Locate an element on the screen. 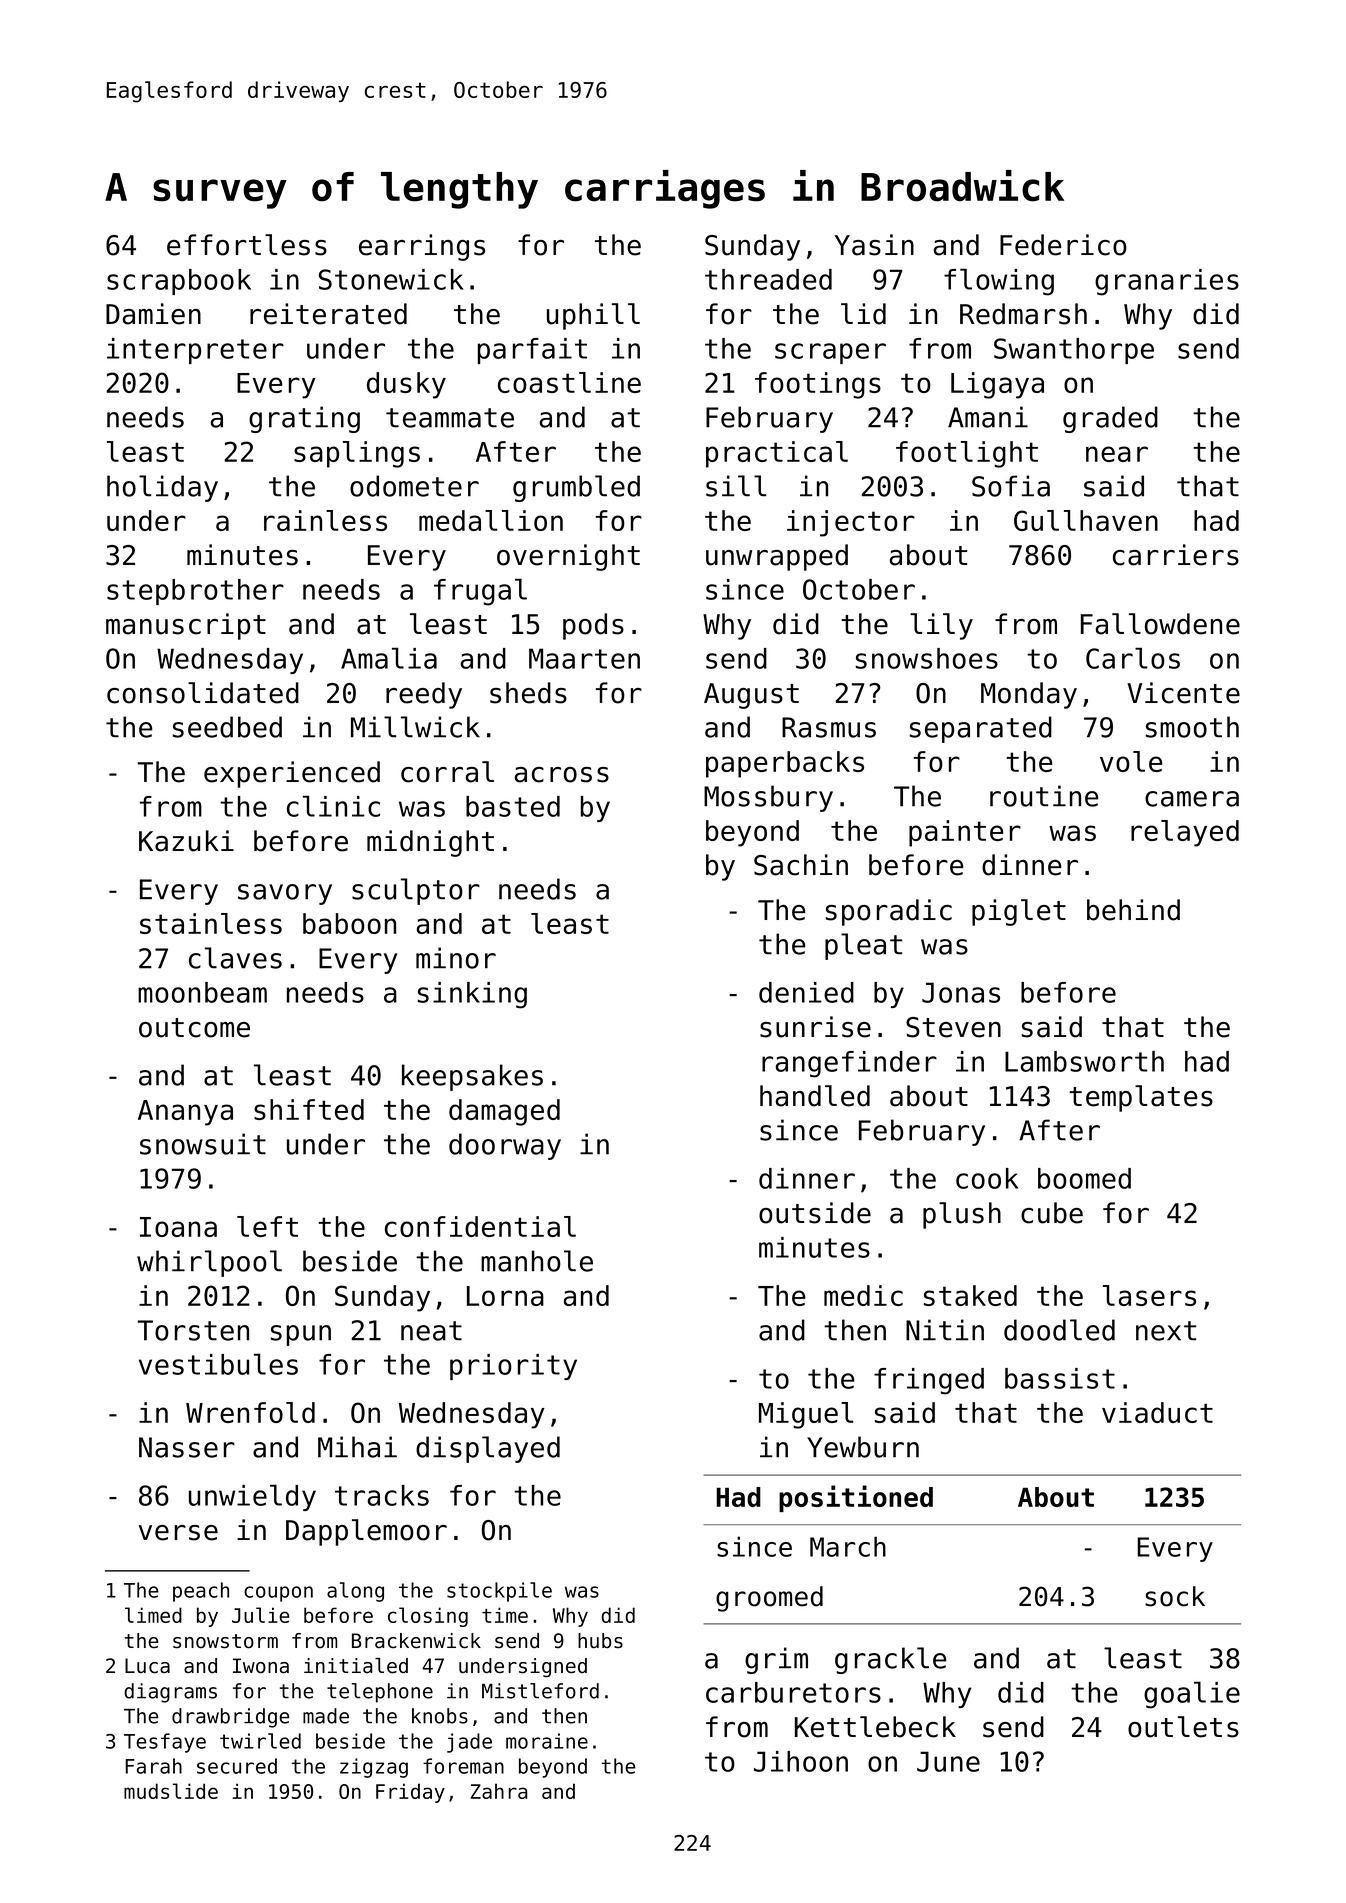  diagrams is located at coordinates (170, 1693).
